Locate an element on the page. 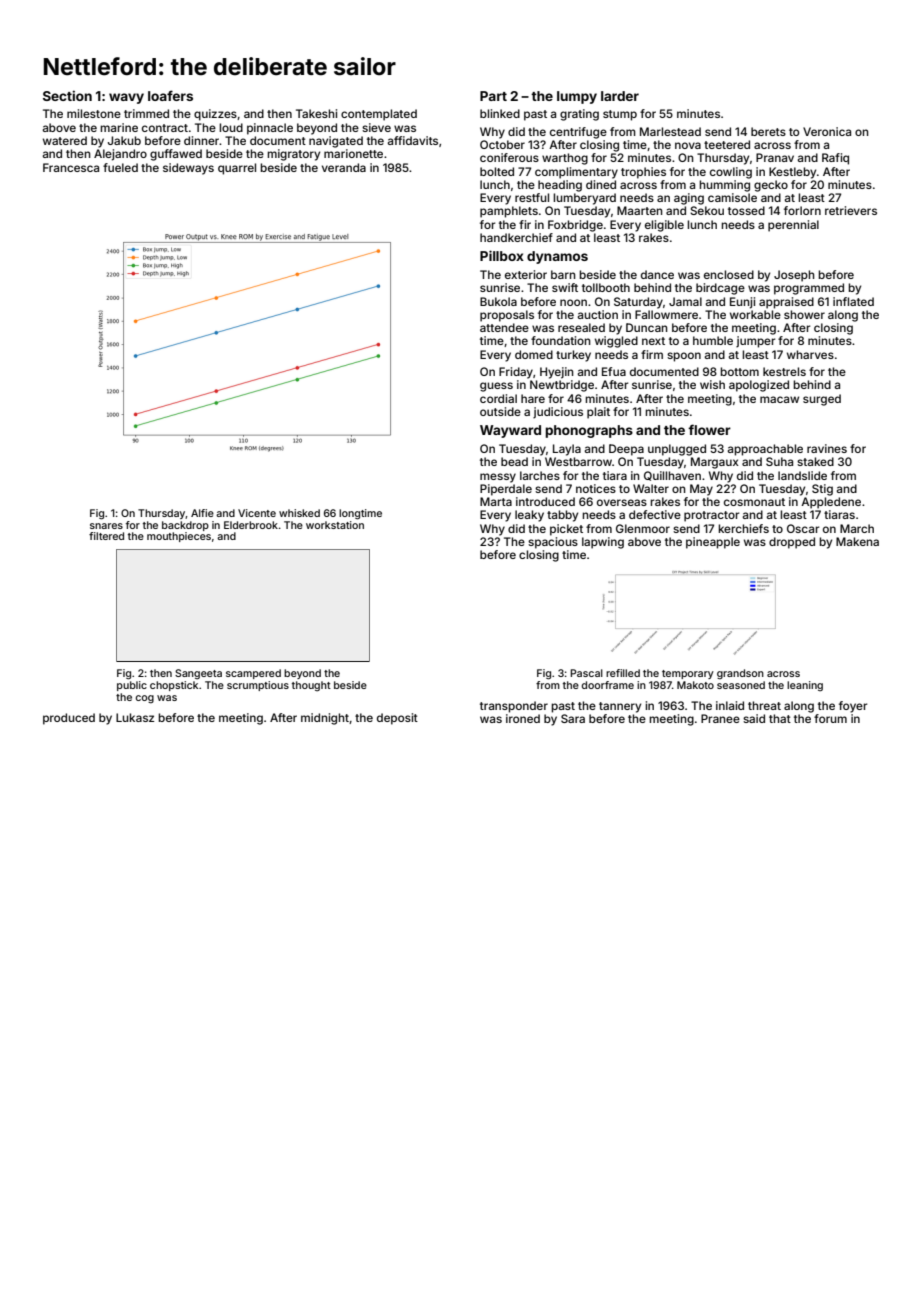  surged is located at coordinates (822, 400).
